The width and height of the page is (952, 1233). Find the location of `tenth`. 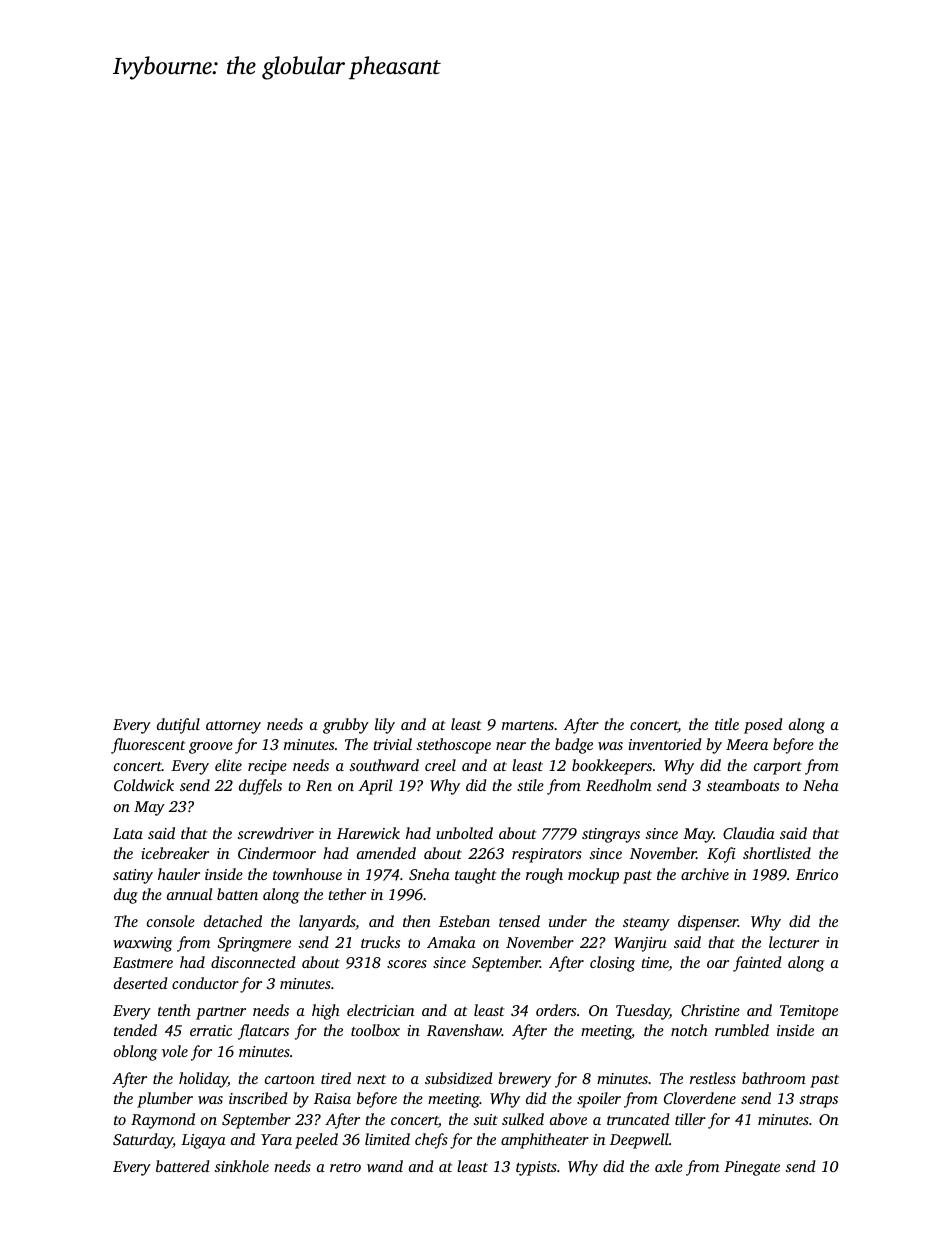

tenth is located at coordinates (174, 1010).
